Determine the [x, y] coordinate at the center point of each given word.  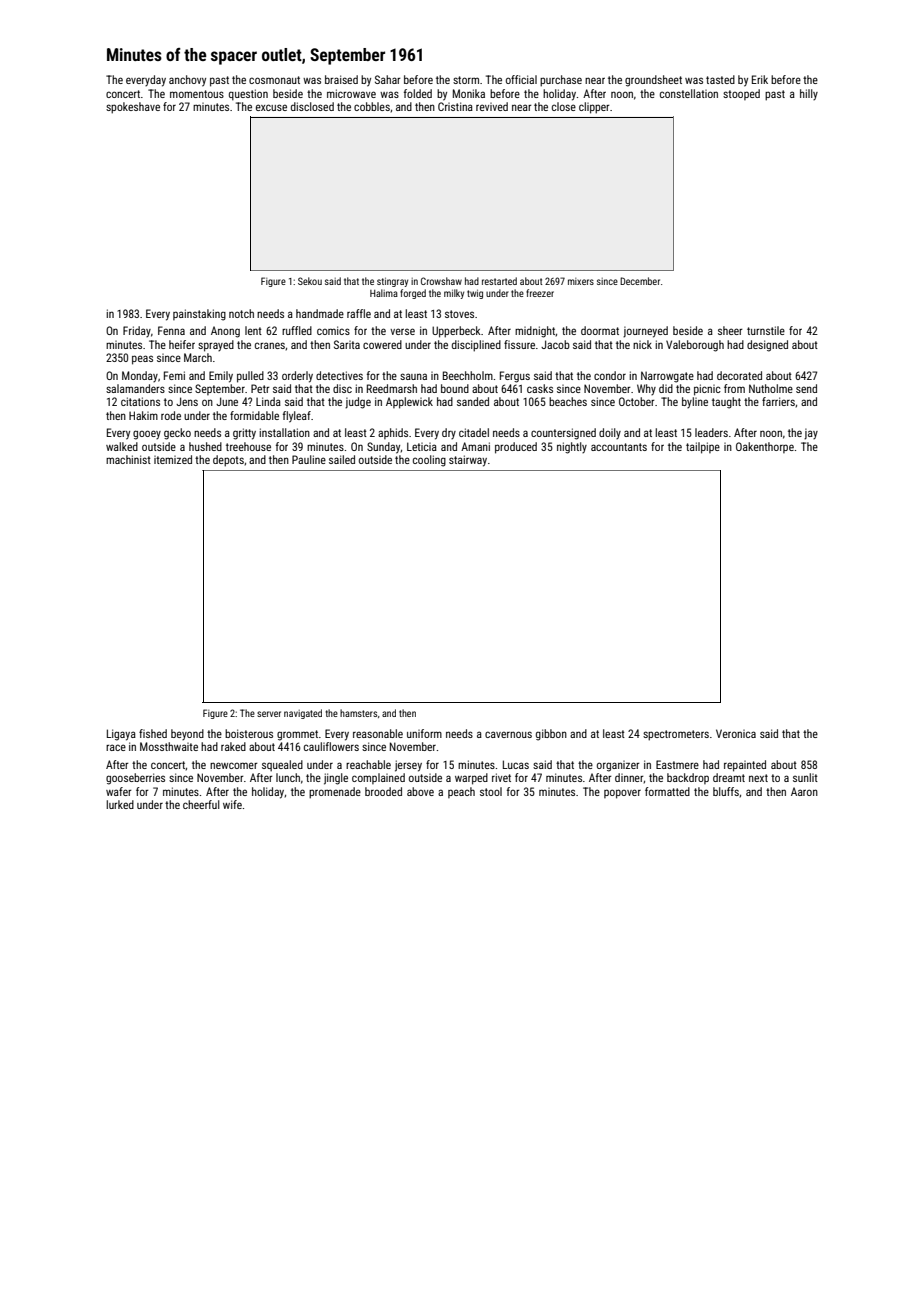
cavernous [508, 734]
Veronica [736, 733]
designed [767, 346]
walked [122, 446]
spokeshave [133, 108]
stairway [468, 461]
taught [726, 403]
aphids [393, 433]
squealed [282, 766]
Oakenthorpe [765, 447]
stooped [741, 94]
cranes [270, 345]
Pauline [309, 459]
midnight [535, 332]
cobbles [372, 106]
